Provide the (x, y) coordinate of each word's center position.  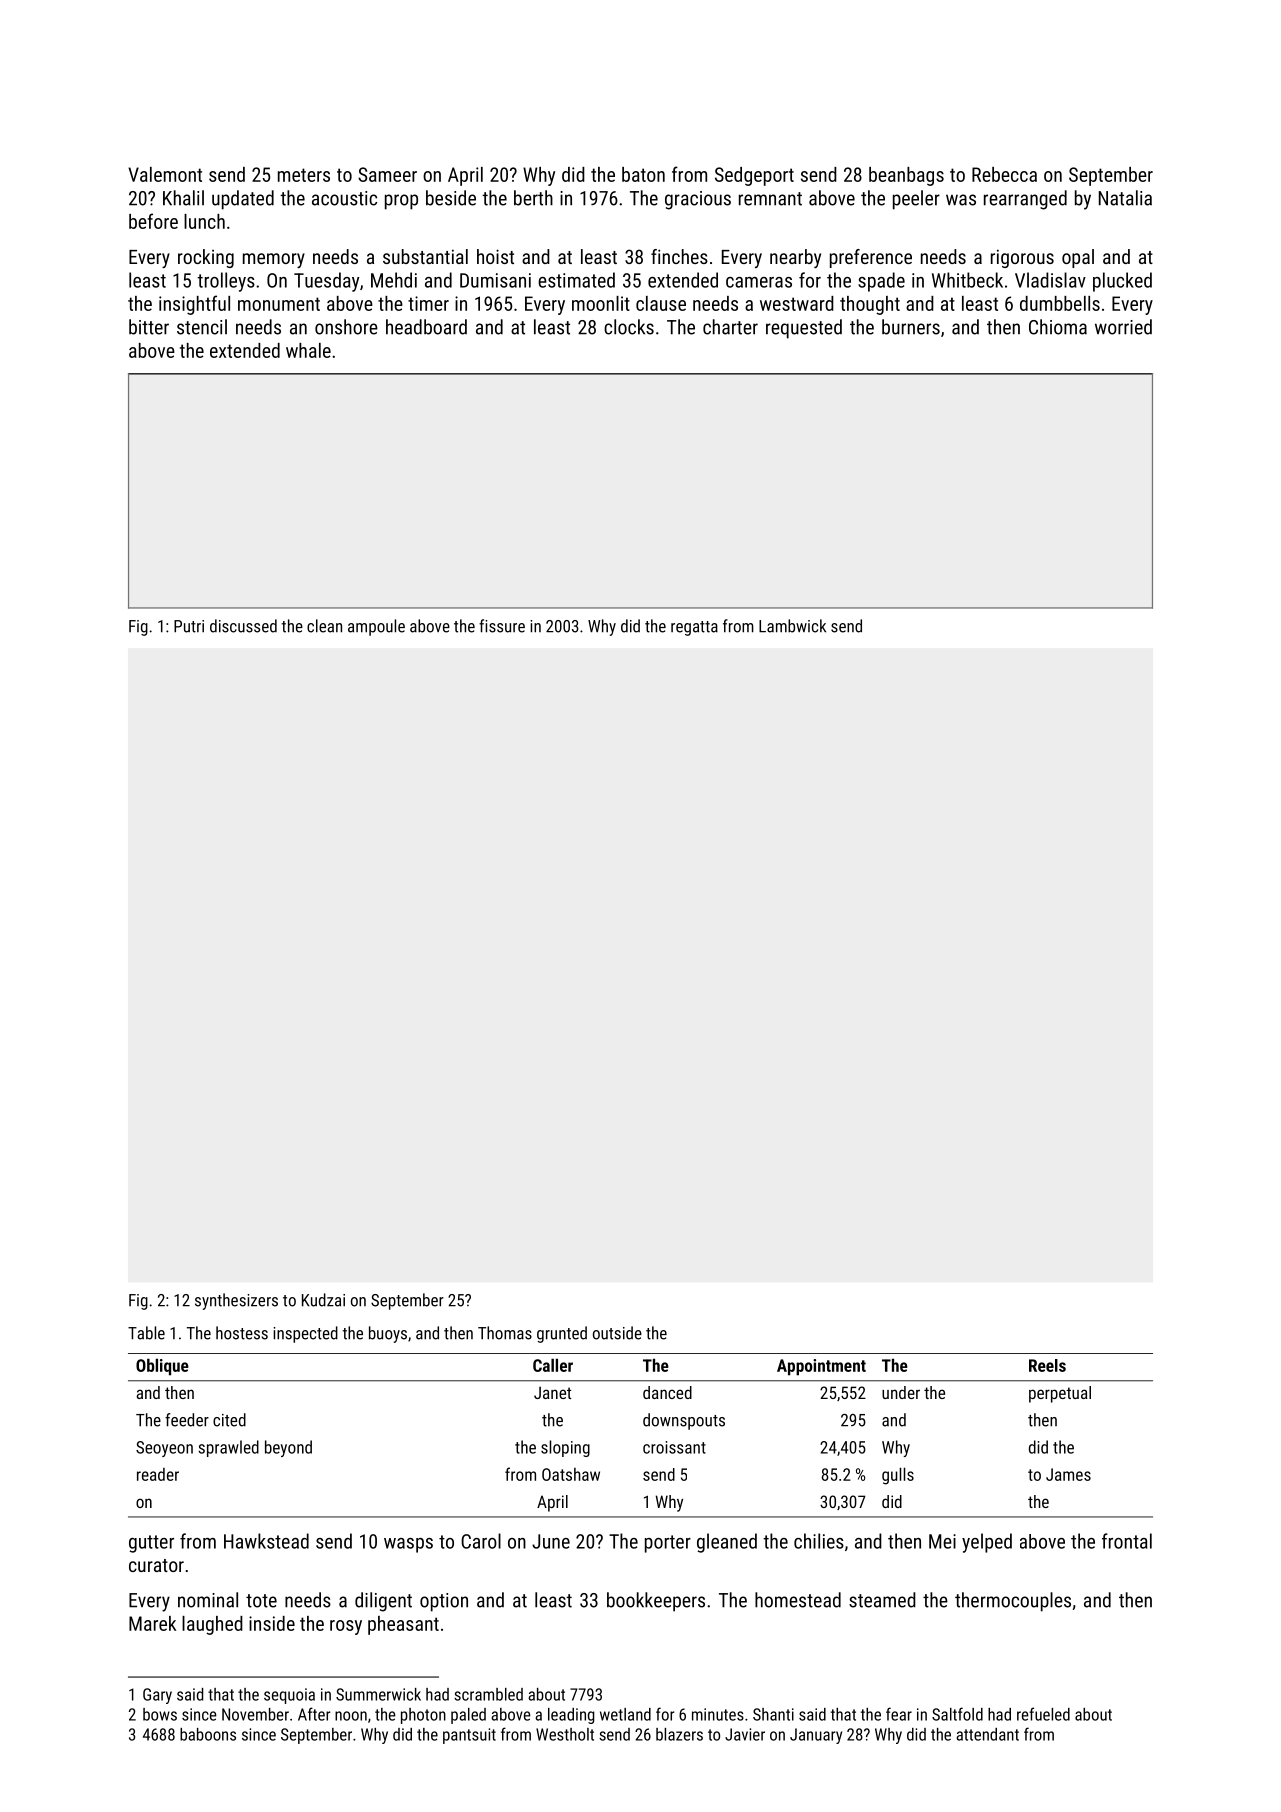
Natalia (1125, 198)
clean (324, 626)
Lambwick (792, 626)
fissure (502, 626)
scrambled (488, 1694)
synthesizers (236, 1301)
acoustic (344, 198)
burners (911, 327)
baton (643, 174)
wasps (408, 1545)
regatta (694, 628)
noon (351, 1716)
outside (617, 1333)
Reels (1047, 1365)
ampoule (376, 627)
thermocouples (1013, 1602)
